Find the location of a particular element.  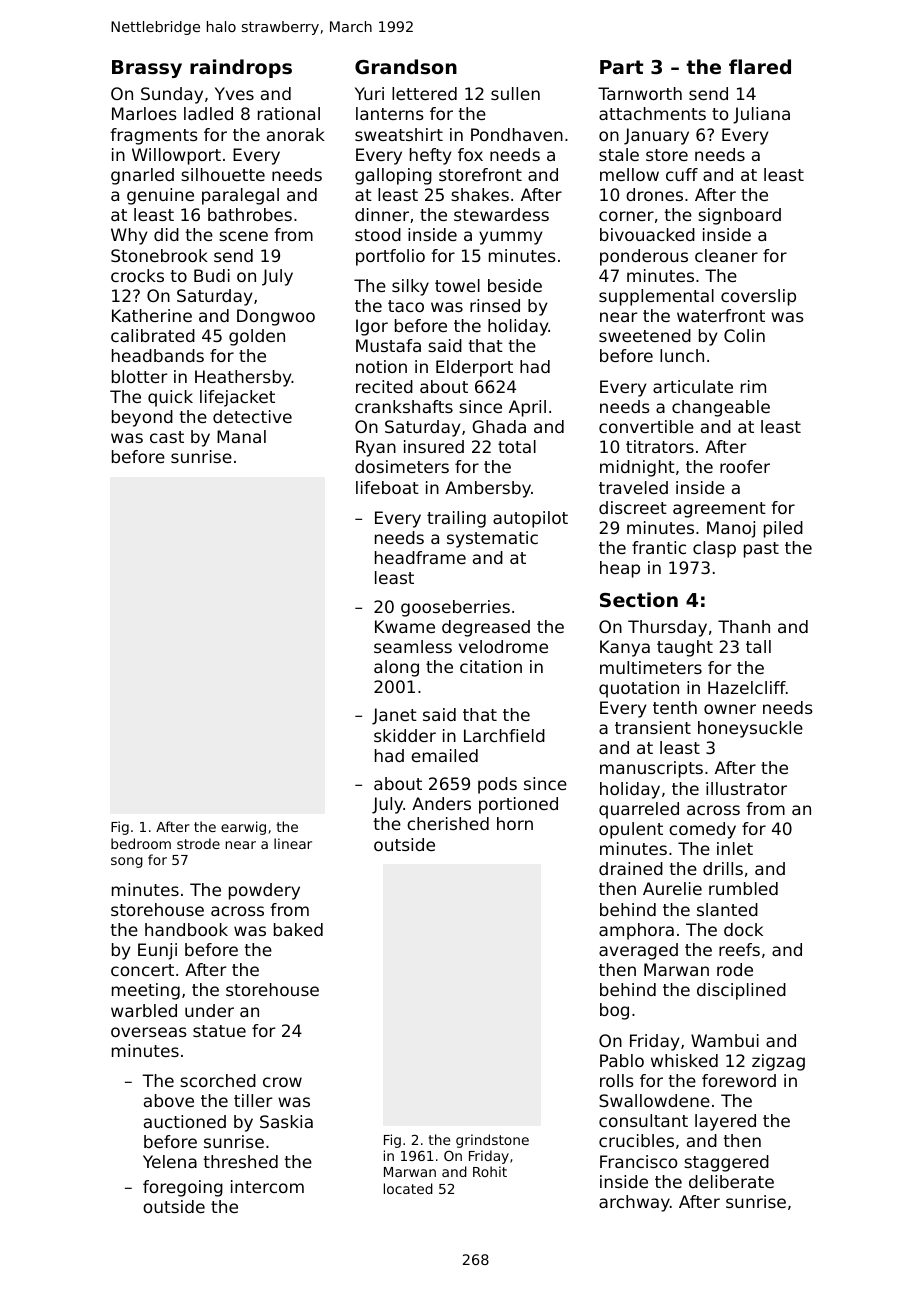

velodrome is located at coordinates (503, 646).
